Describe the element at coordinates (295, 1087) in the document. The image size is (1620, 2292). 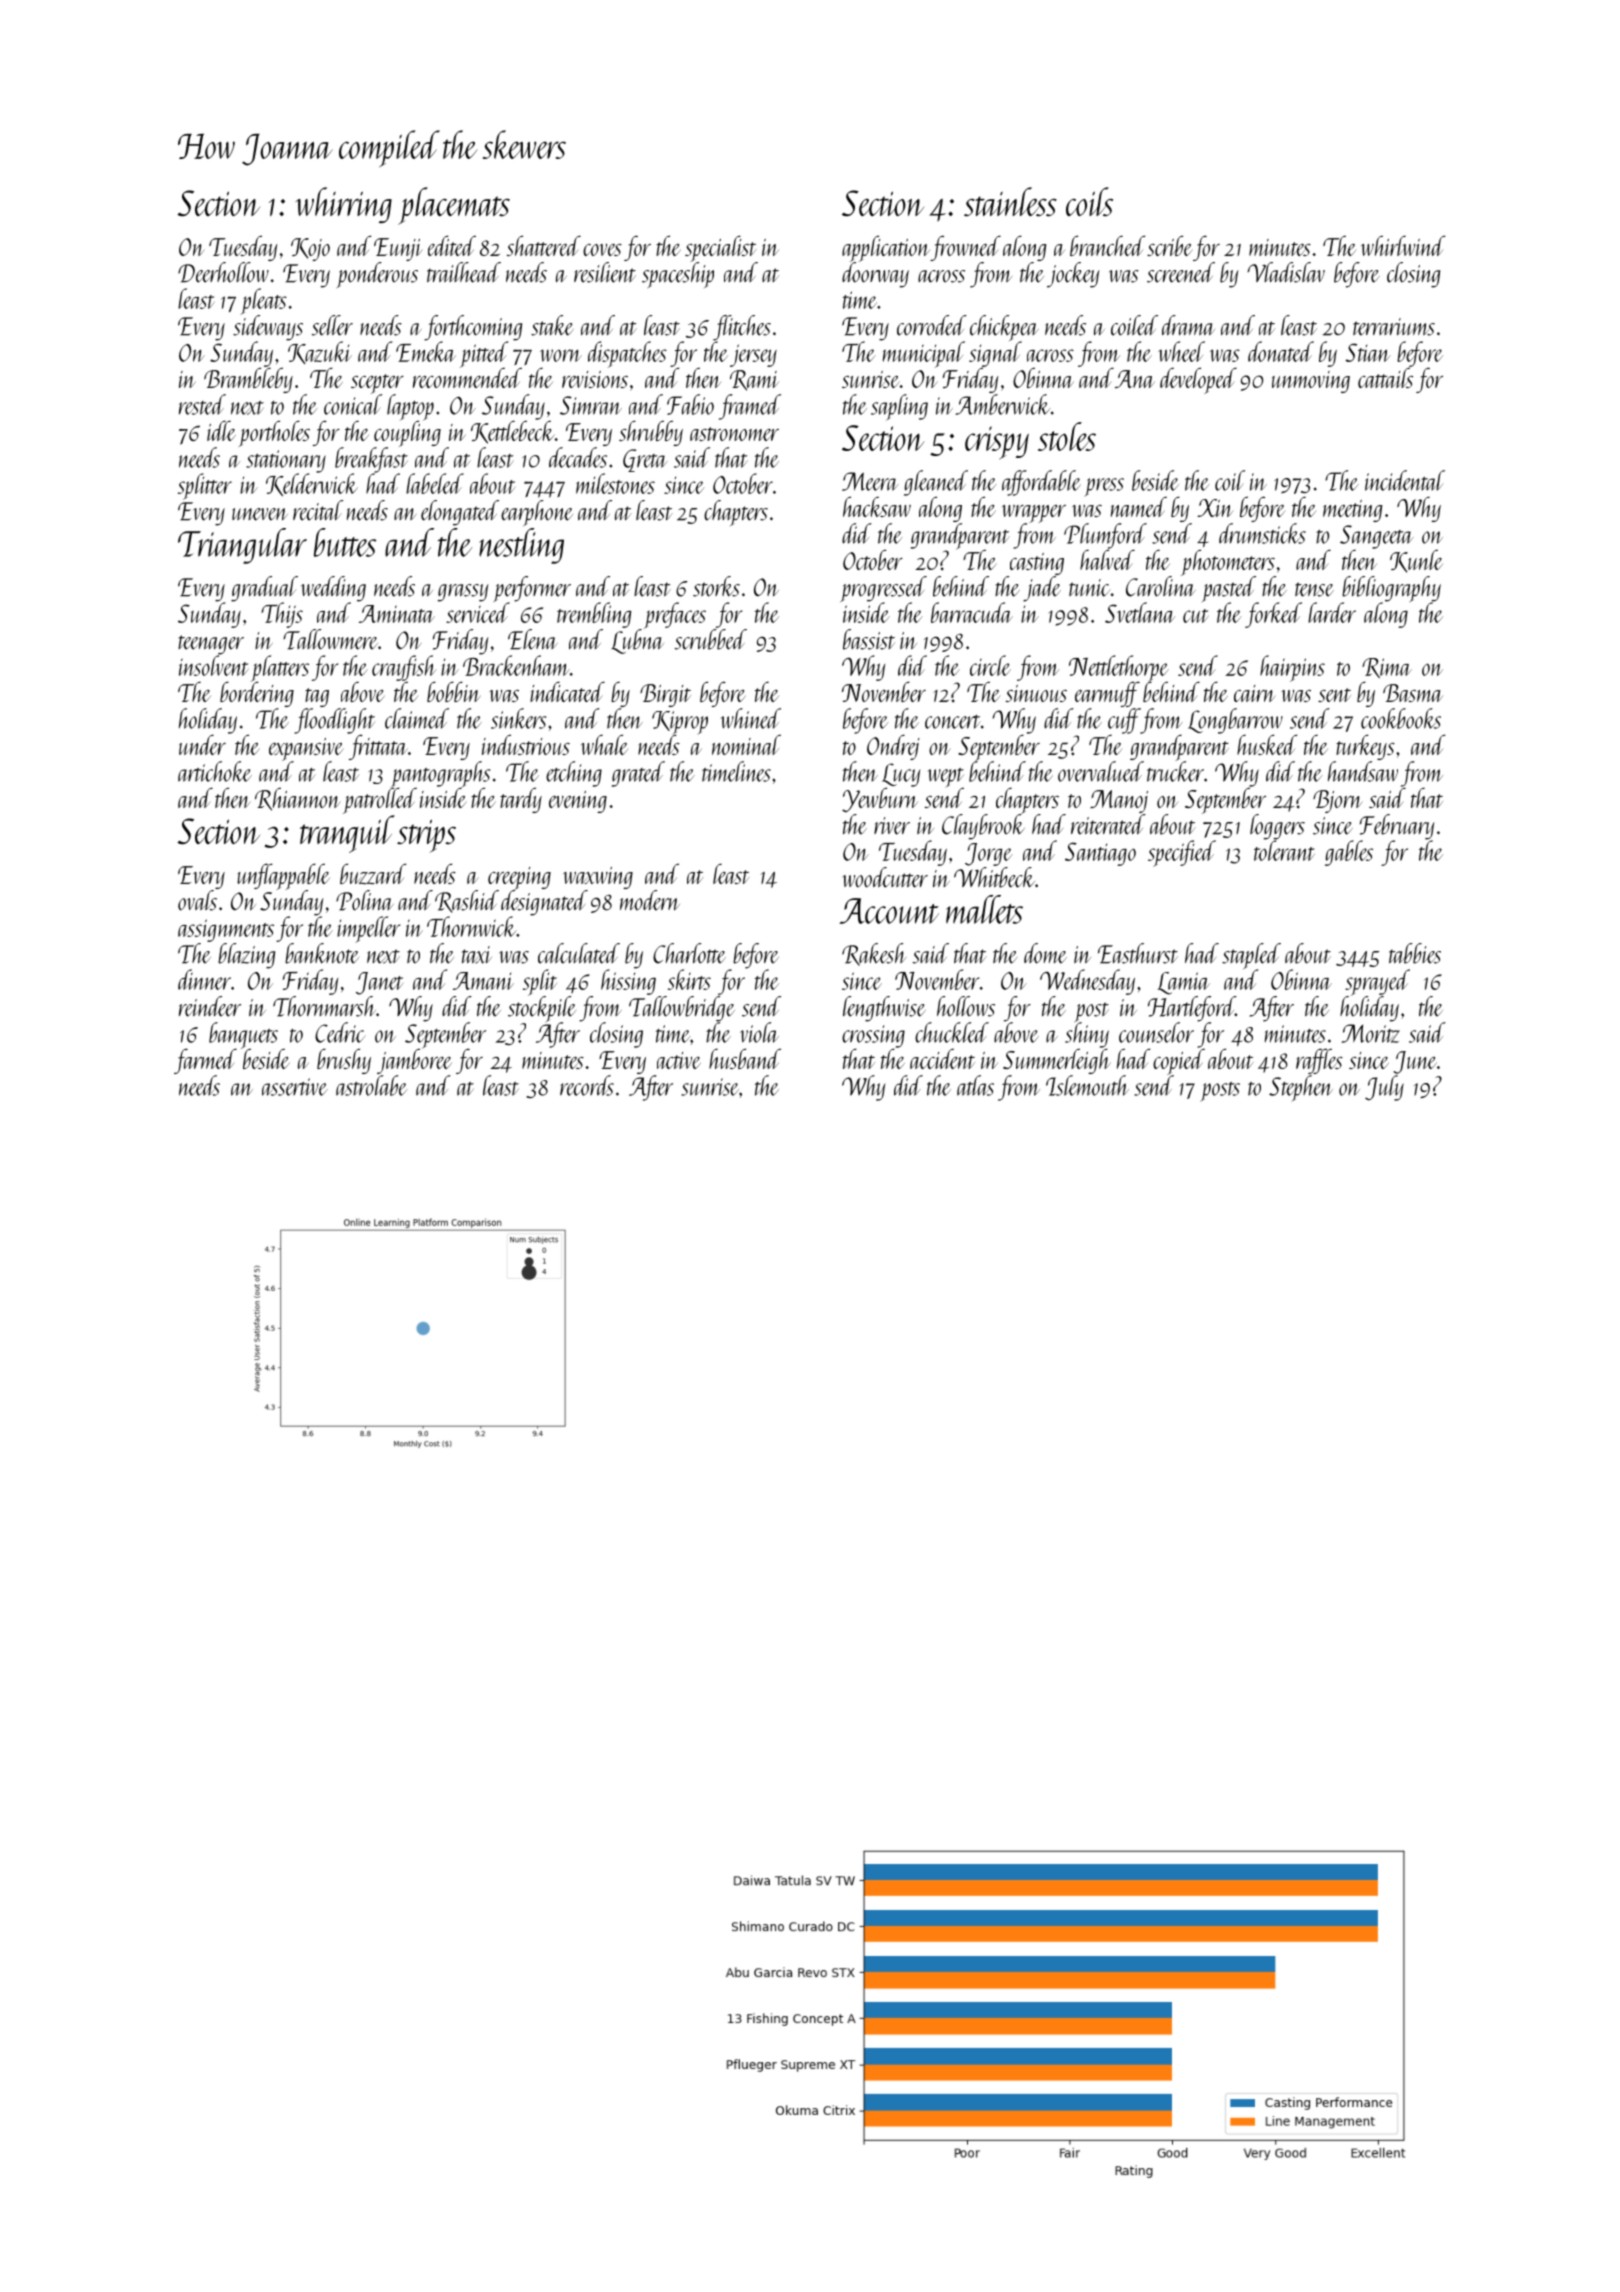
I see `assertive` at that location.
